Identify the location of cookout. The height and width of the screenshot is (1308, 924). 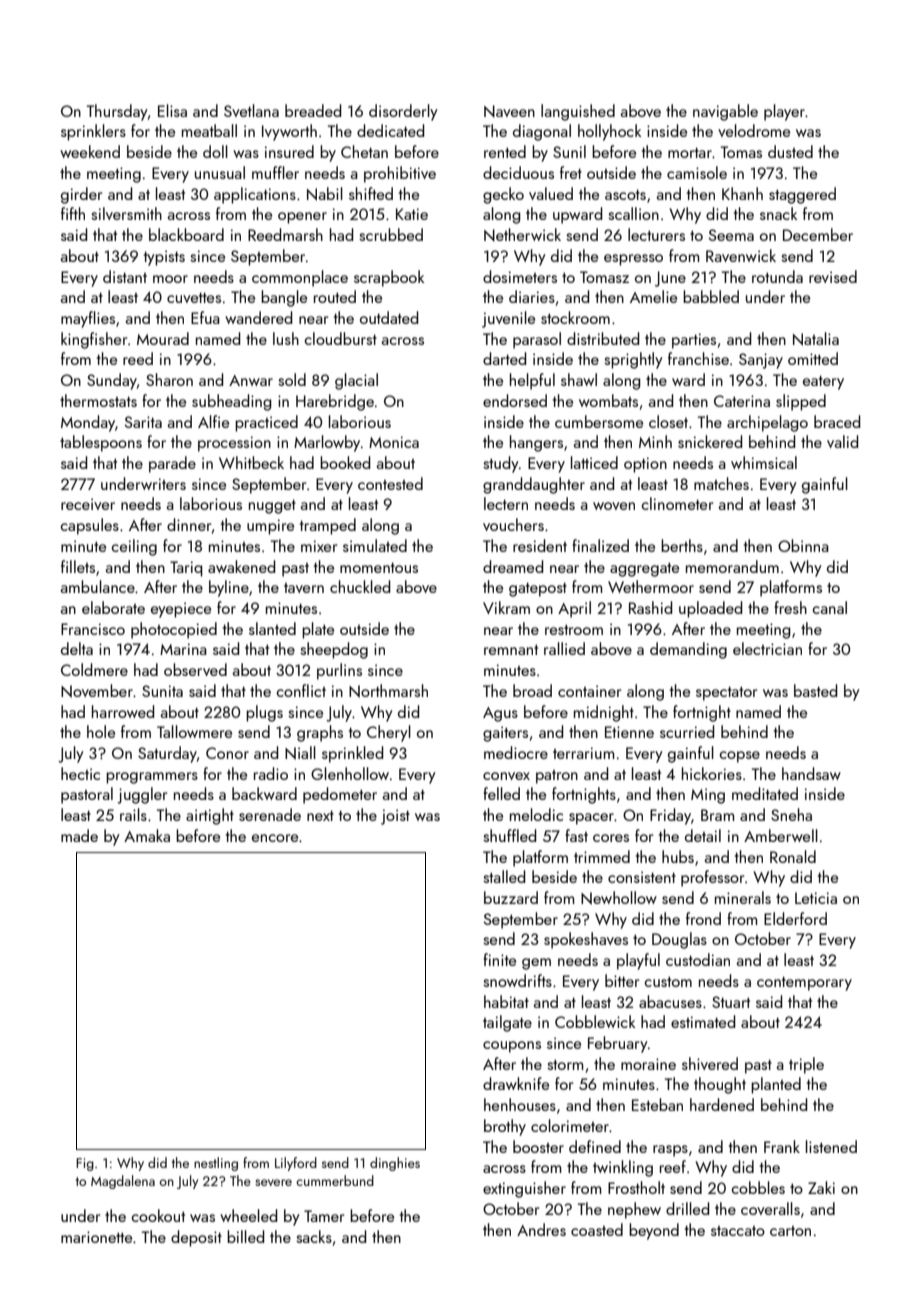
(158, 1215).
